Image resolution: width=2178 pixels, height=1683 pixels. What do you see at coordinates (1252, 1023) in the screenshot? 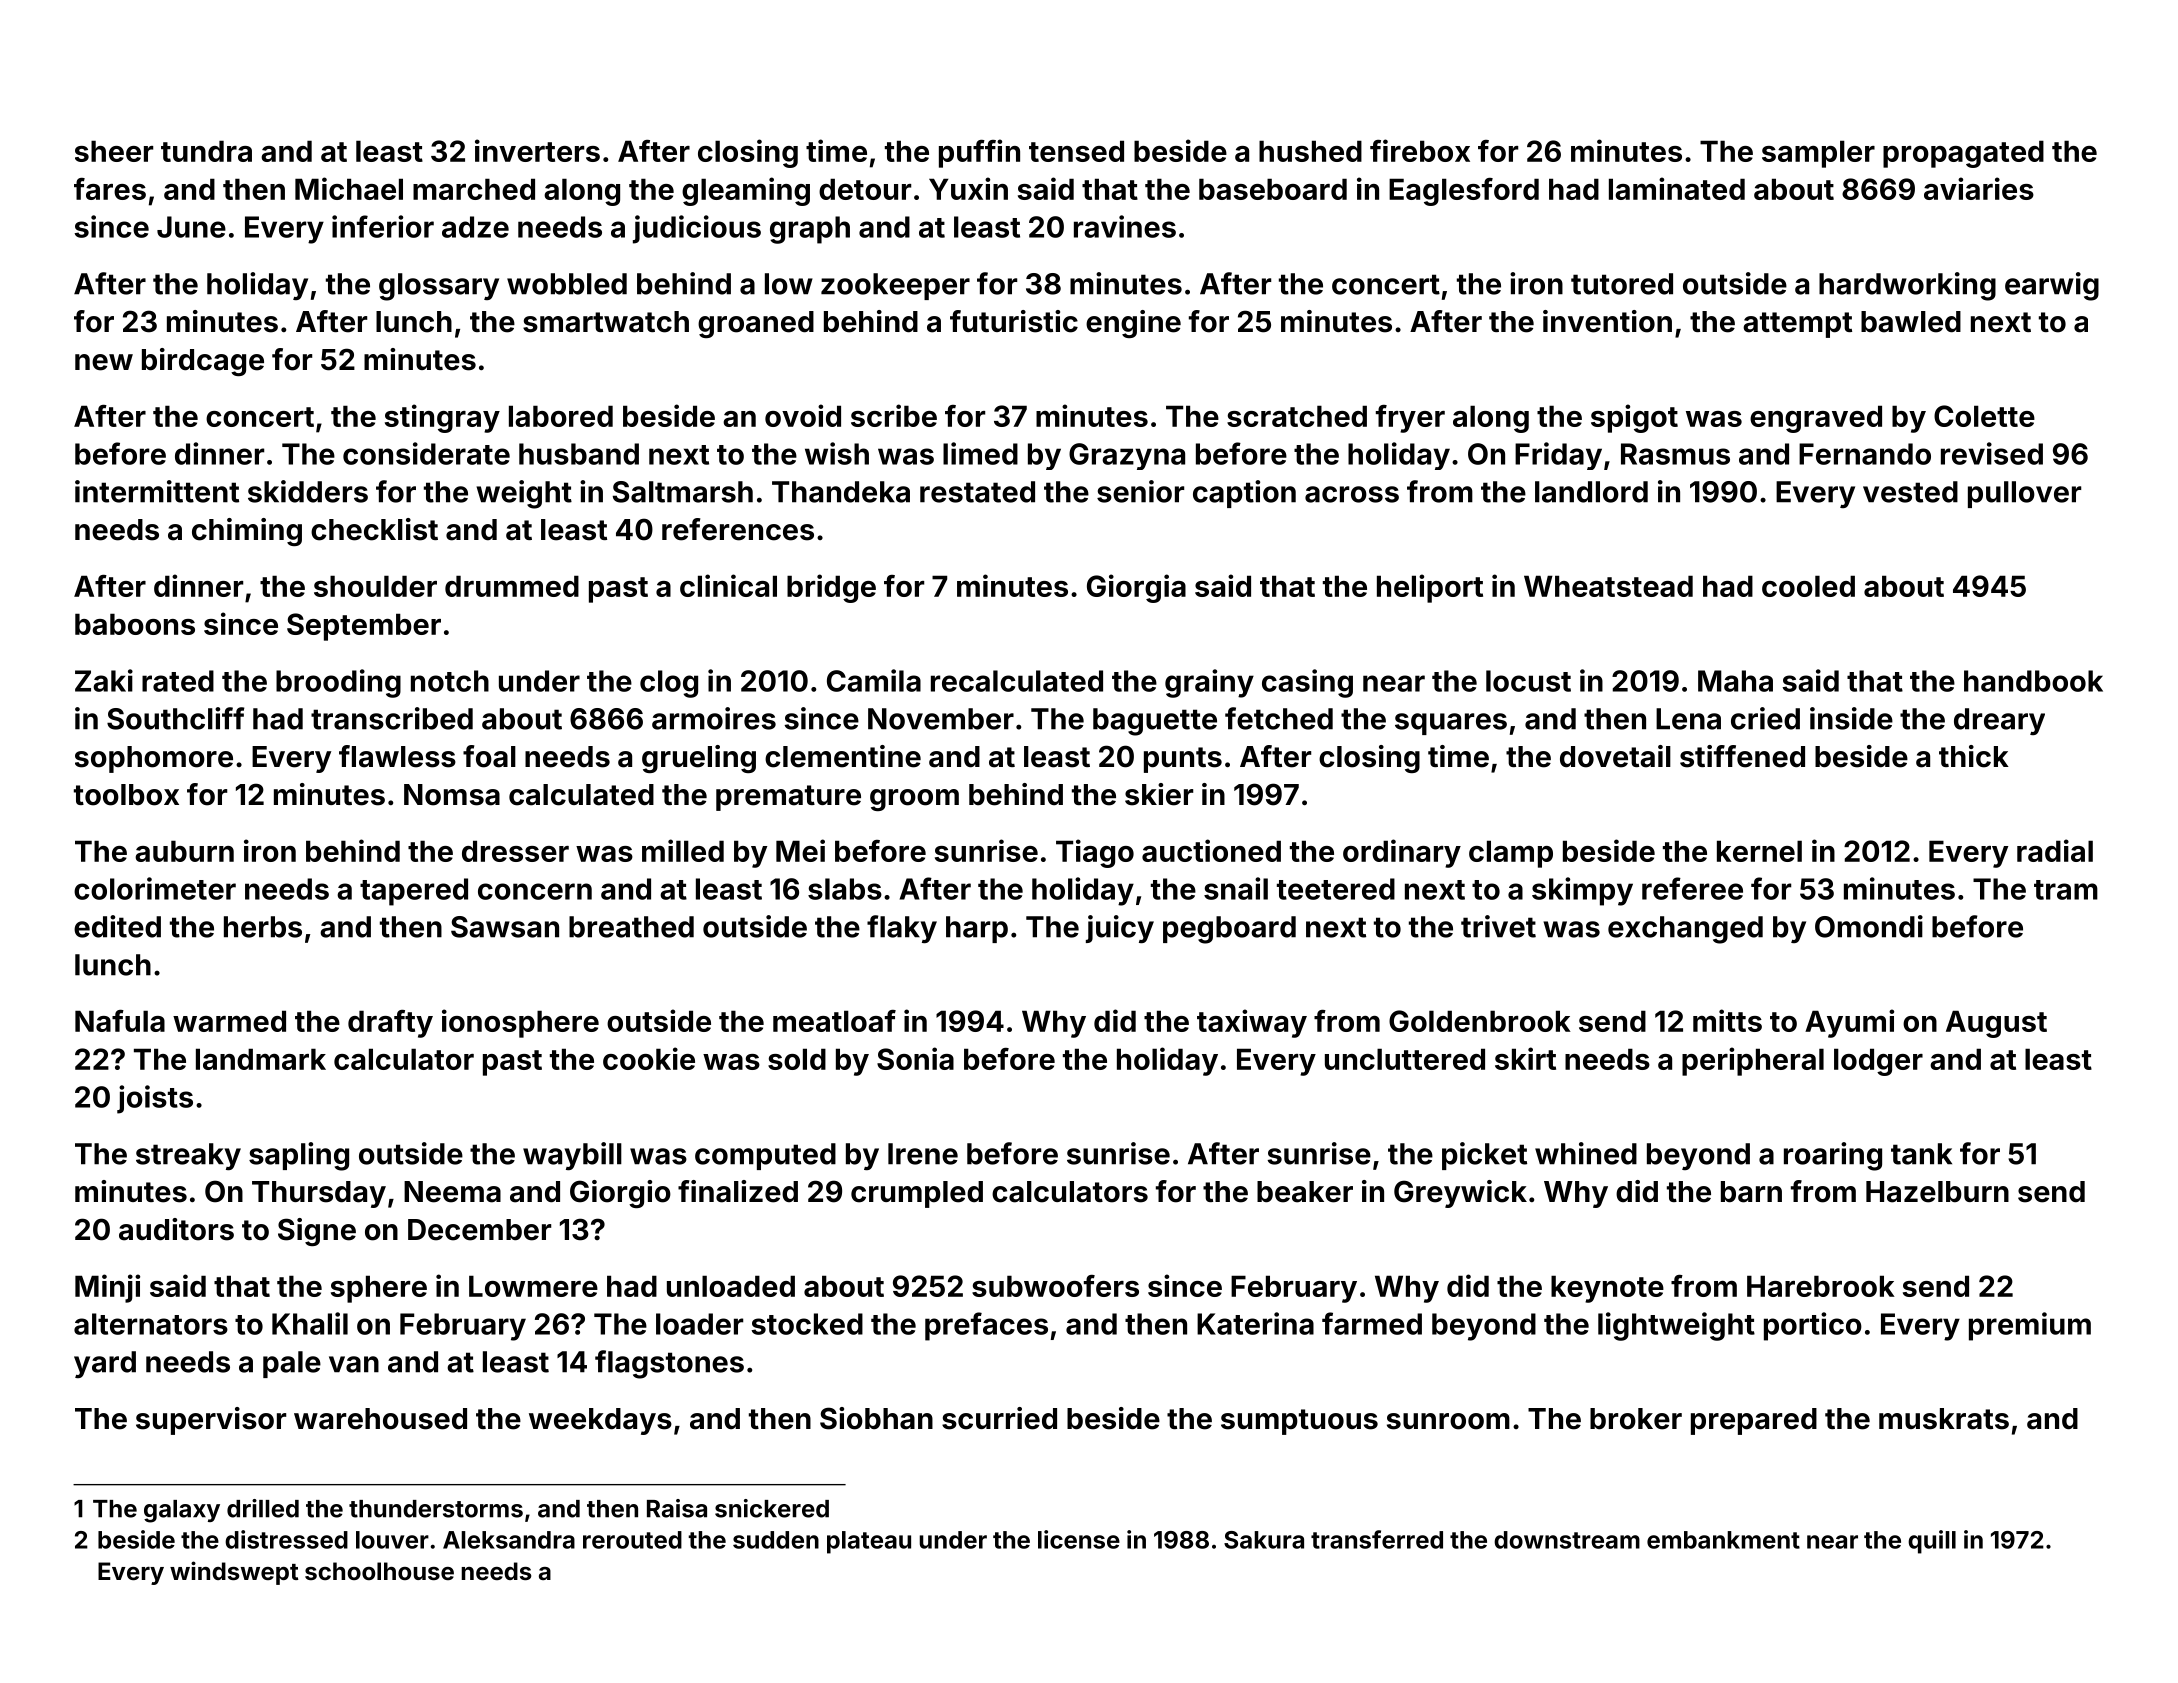
I see `taxiway` at bounding box center [1252, 1023].
